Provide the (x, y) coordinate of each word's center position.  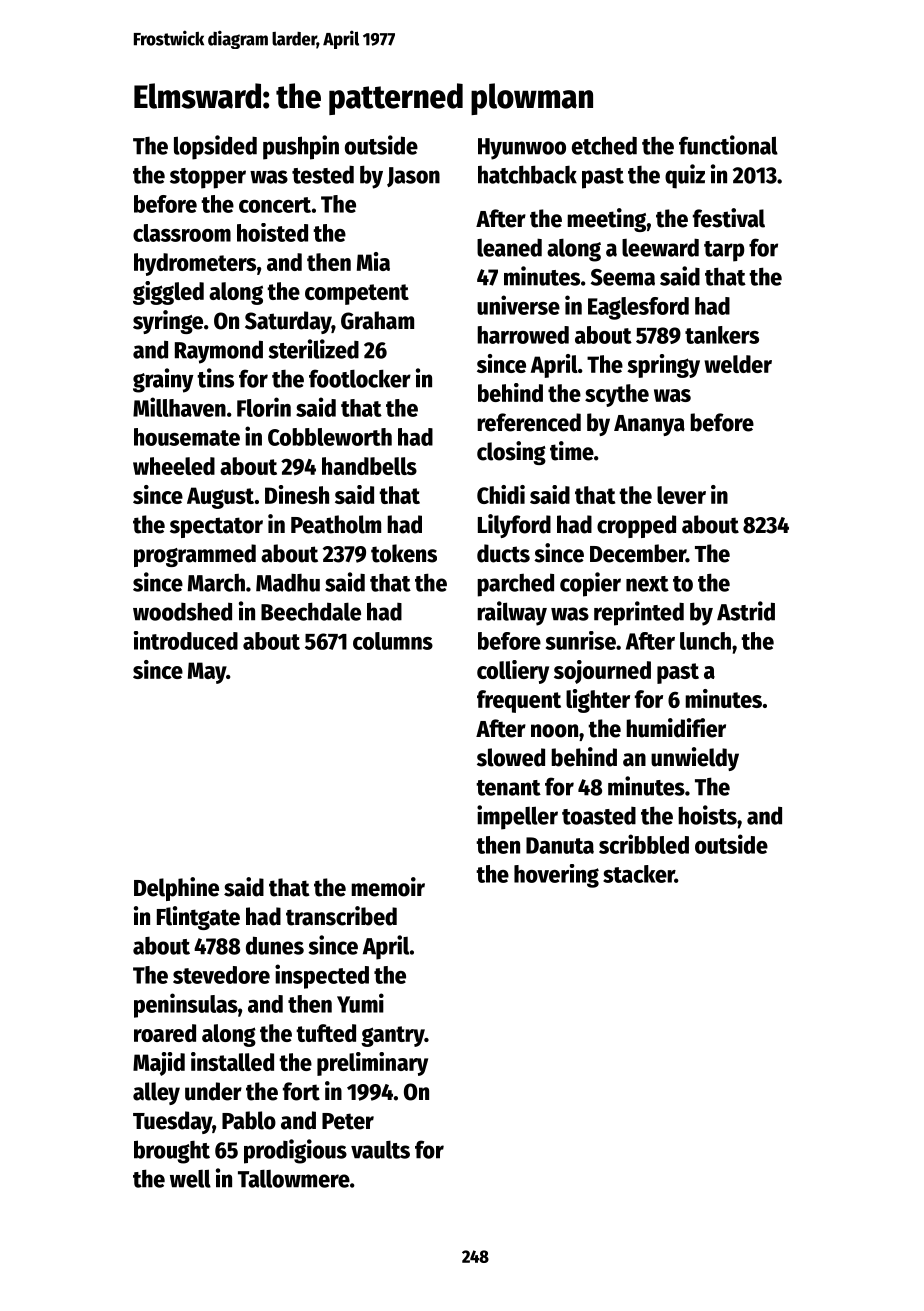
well (190, 1178)
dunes (275, 945)
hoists (707, 815)
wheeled (174, 466)
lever (681, 495)
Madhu (288, 582)
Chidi (501, 494)
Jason (413, 177)
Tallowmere (294, 1178)
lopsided (215, 147)
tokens (404, 553)
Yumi (360, 1003)
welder (738, 364)
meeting (606, 220)
